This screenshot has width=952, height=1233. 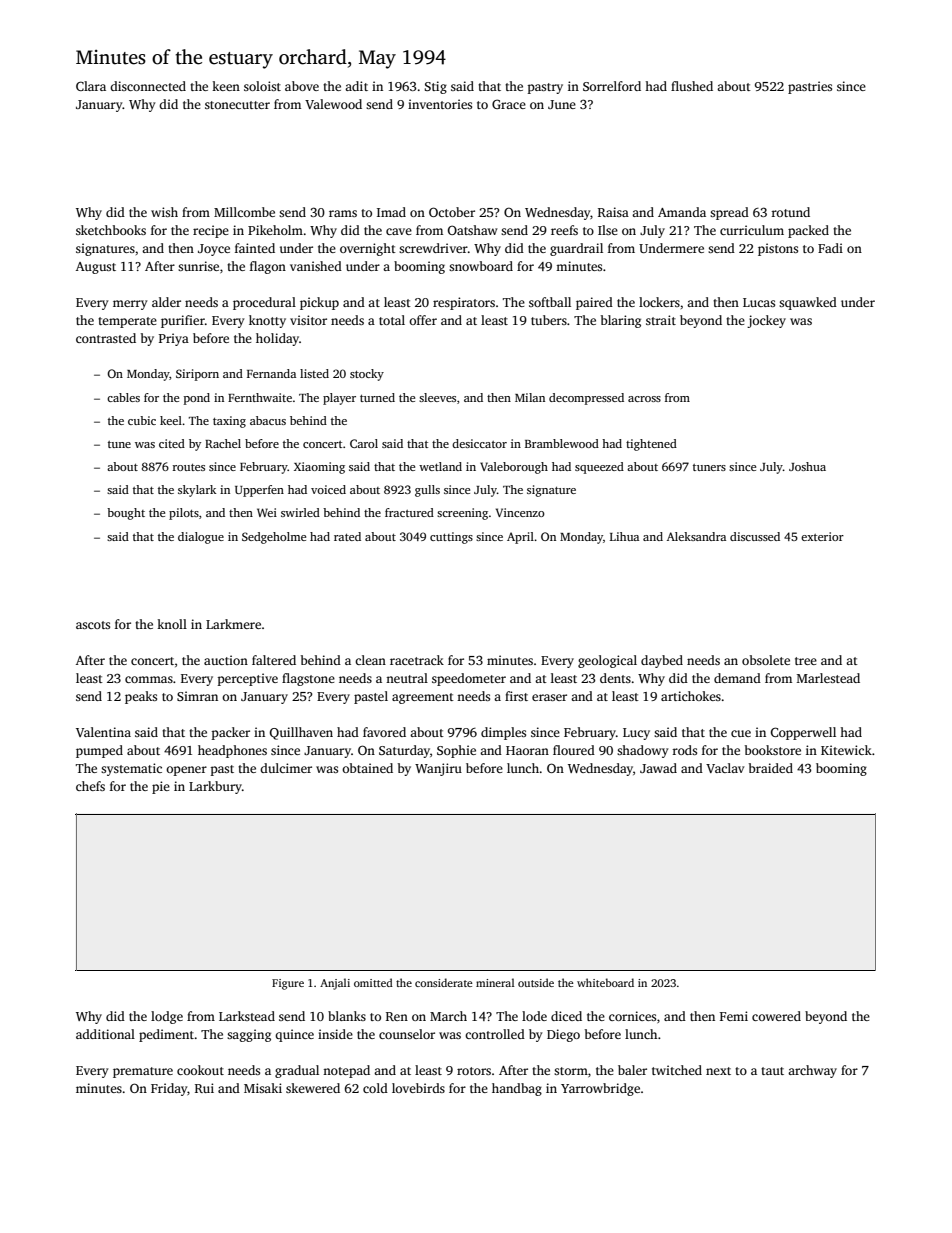 I want to click on cookout, so click(x=200, y=1070).
